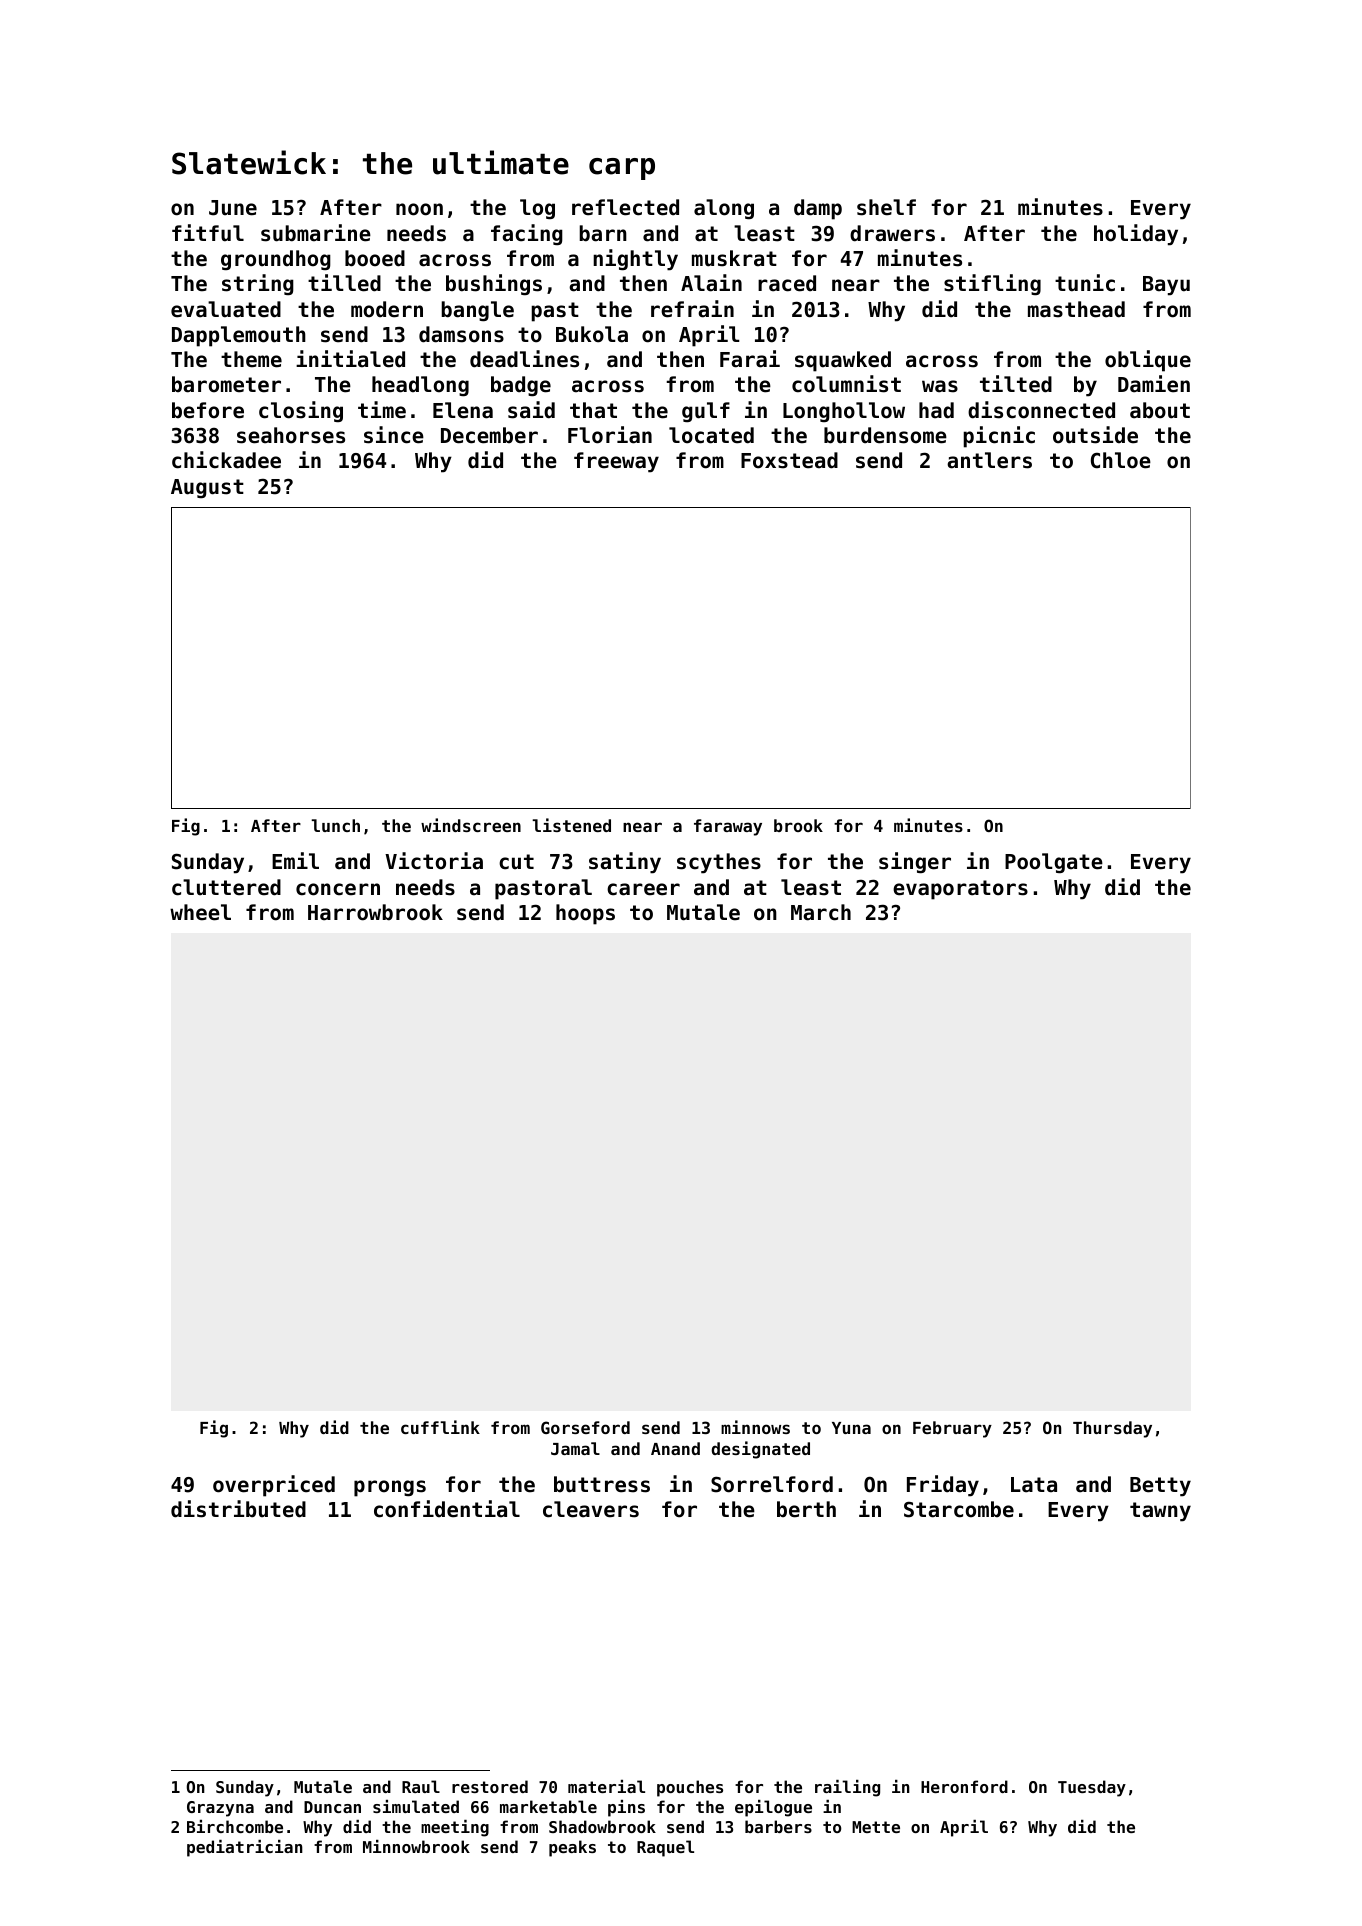 This screenshot has height=1926, width=1362. I want to click on Thursday, so click(1112, 1429).
